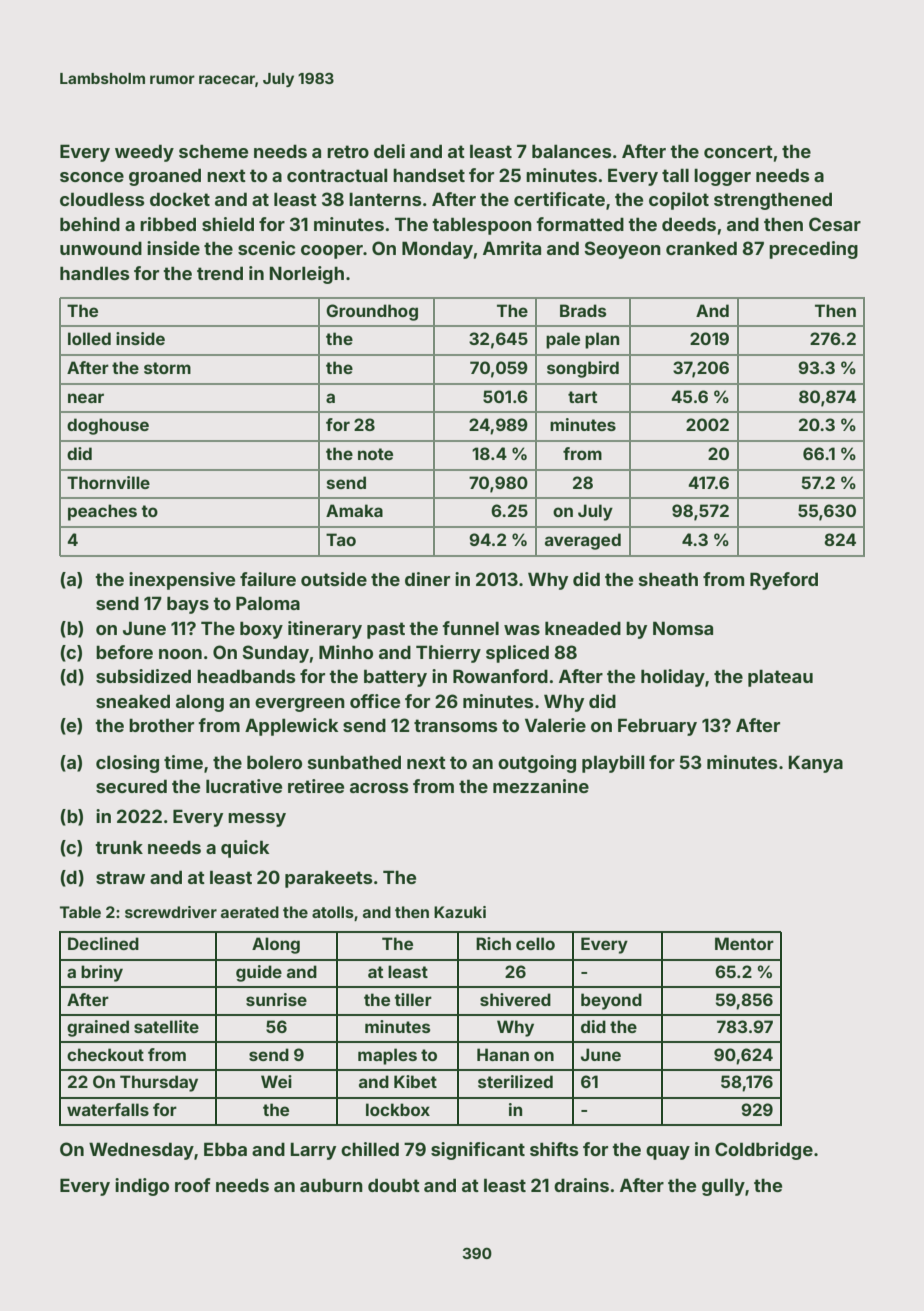 The width and height of the screenshot is (924, 1311). Describe the element at coordinates (744, 943) in the screenshot. I see `Mentor` at that location.
